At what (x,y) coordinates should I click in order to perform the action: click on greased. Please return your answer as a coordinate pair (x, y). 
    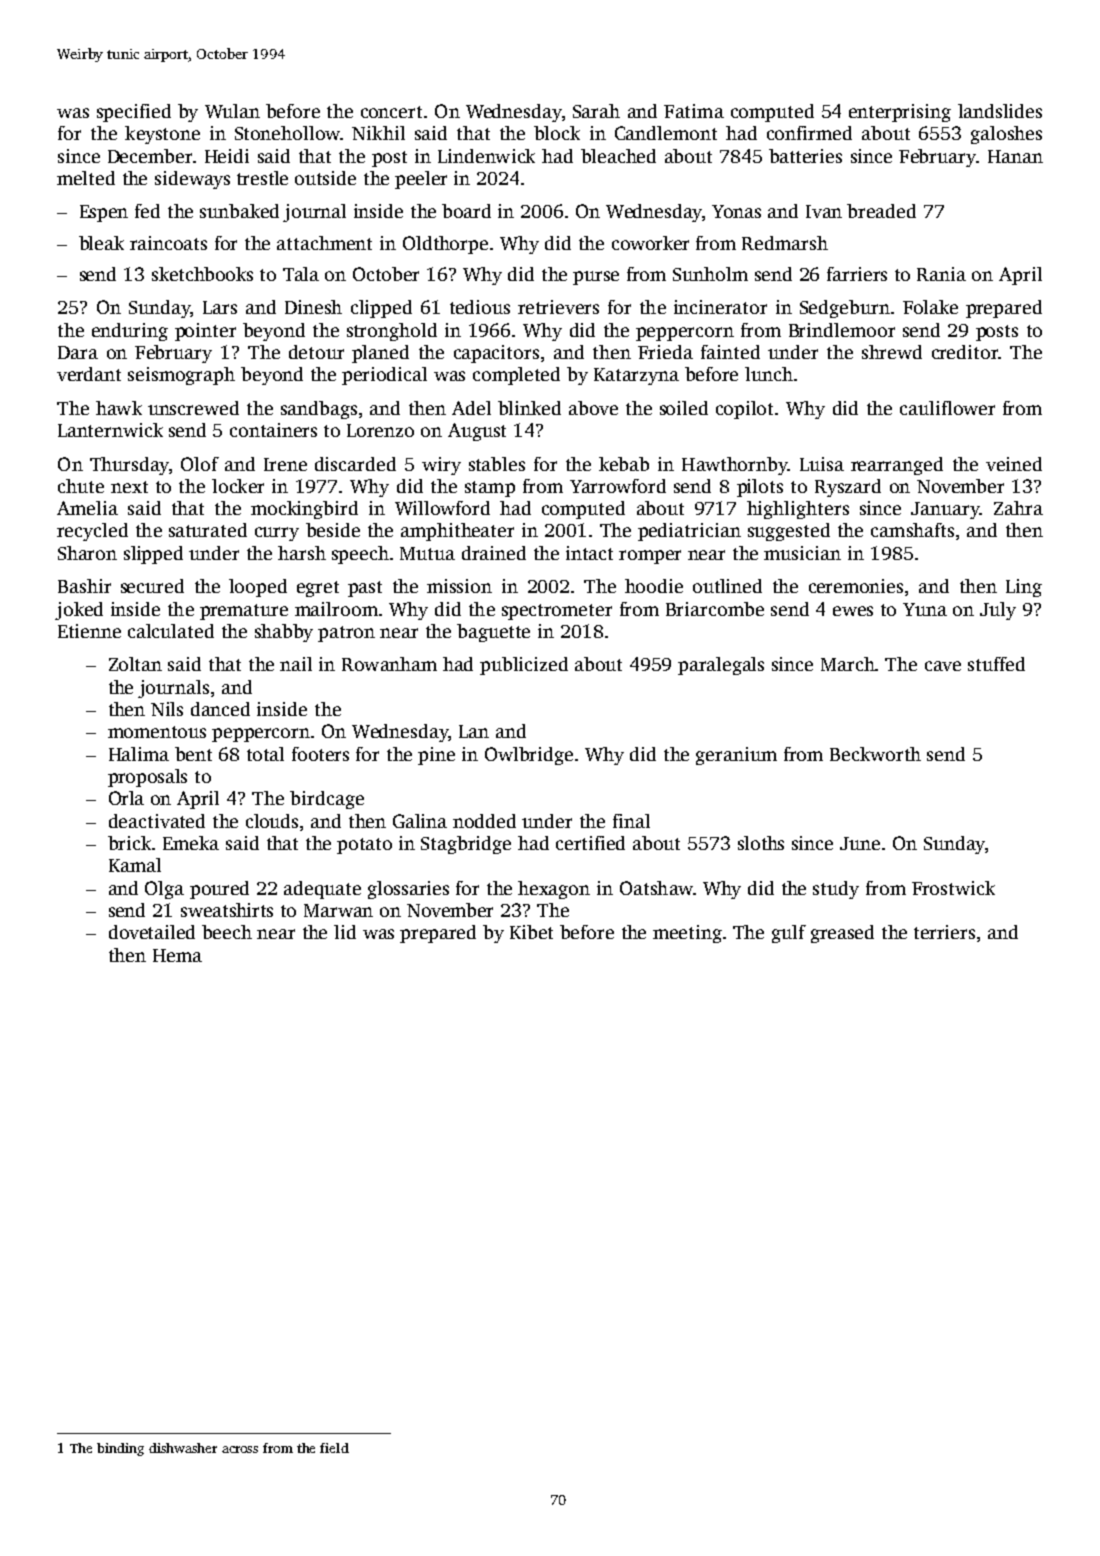
    Looking at the image, I should click on (842, 934).
